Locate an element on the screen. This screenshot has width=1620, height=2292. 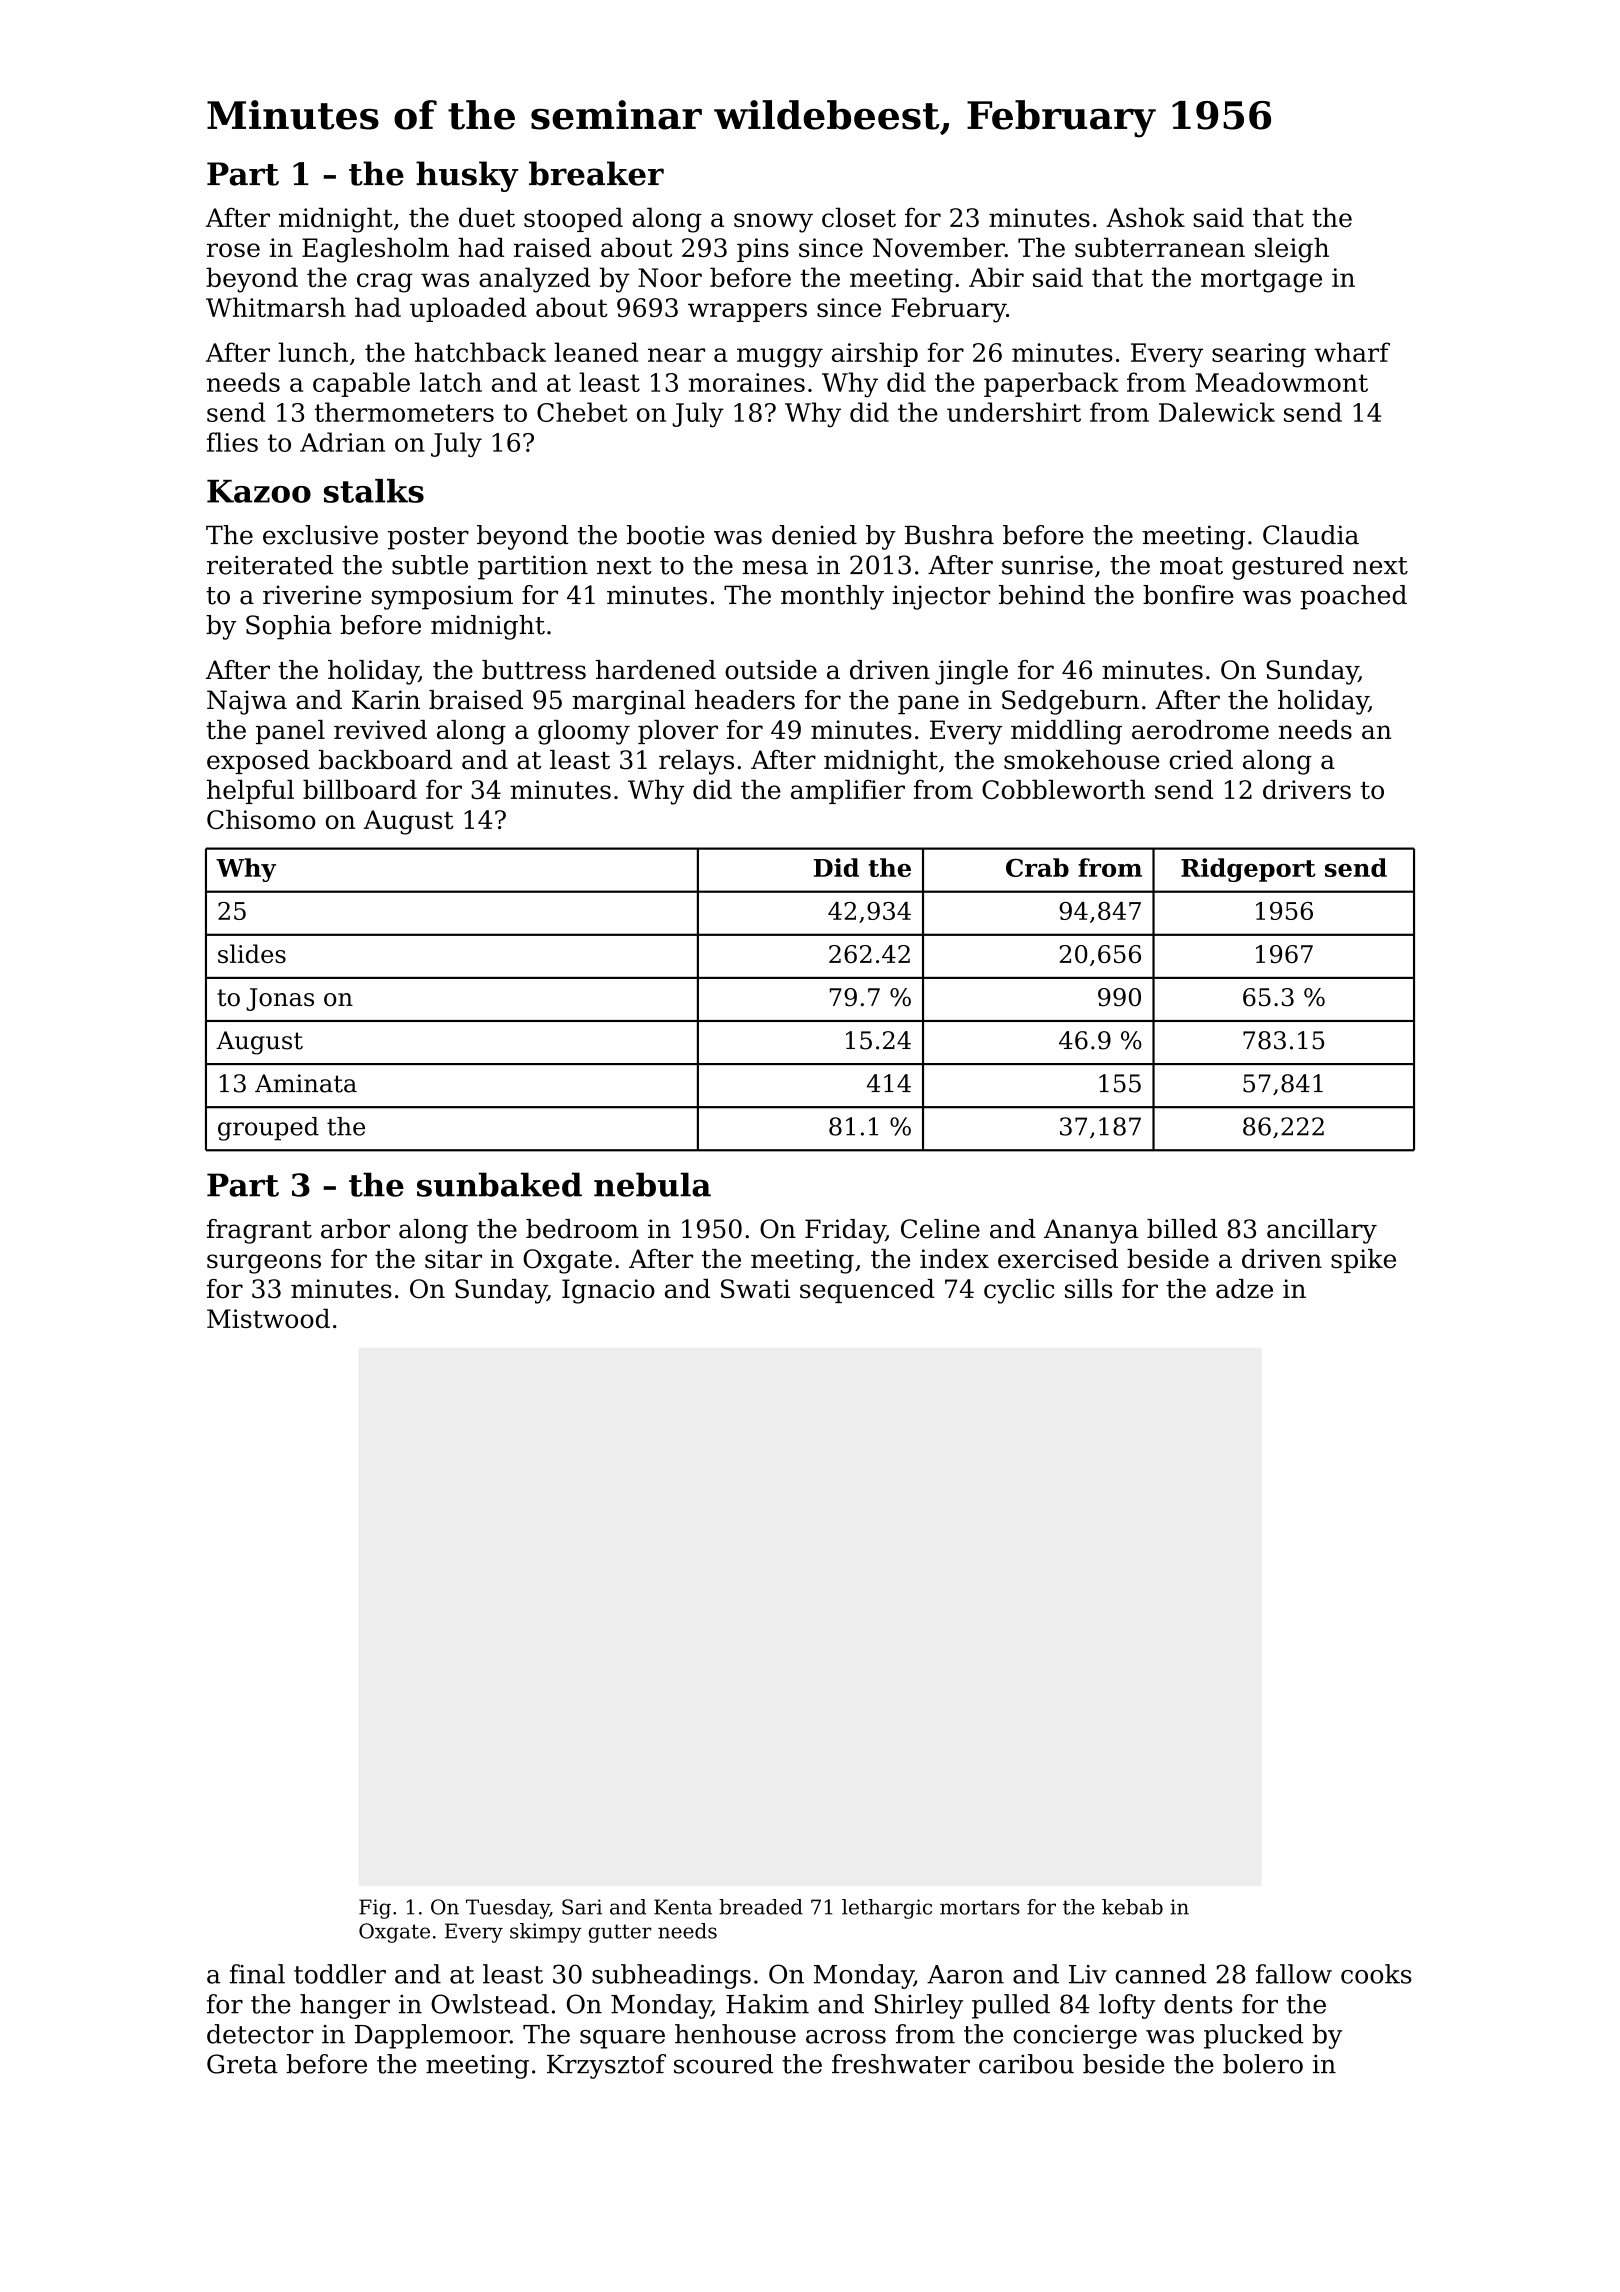
Ashok is located at coordinates (1145, 217).
